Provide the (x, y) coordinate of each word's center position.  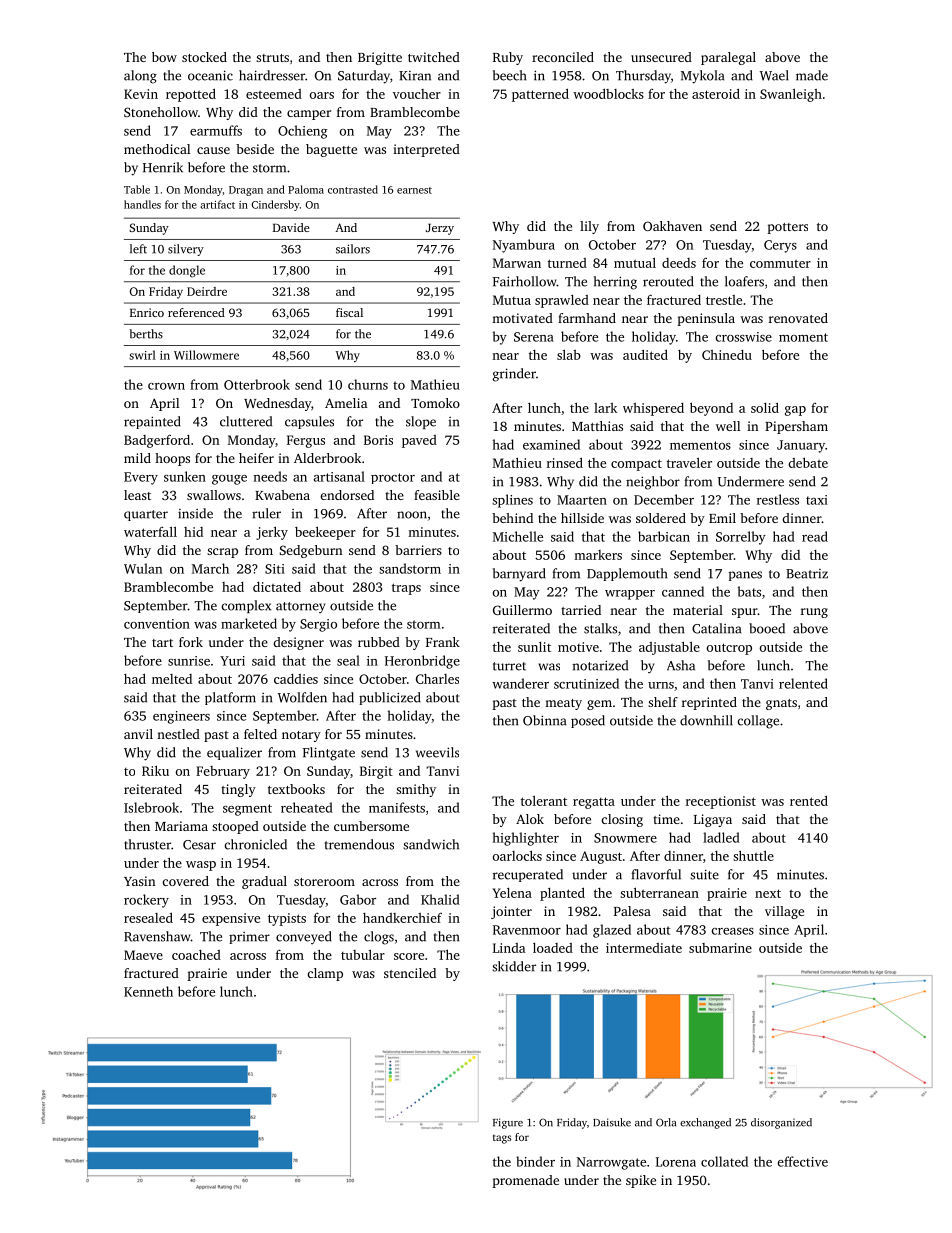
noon (412, 515)
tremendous (359, 844)
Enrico (147, 312)
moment (803, 337)
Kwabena (282, 495)
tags (502, 1139)
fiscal (349, 312)
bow (164, 57)
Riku (155, 770)
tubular (363, 954)
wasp (201, 866)
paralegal (728, 58)
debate (808, 462)
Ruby (508, 58)
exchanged (705, 1123)
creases (732, 931)
